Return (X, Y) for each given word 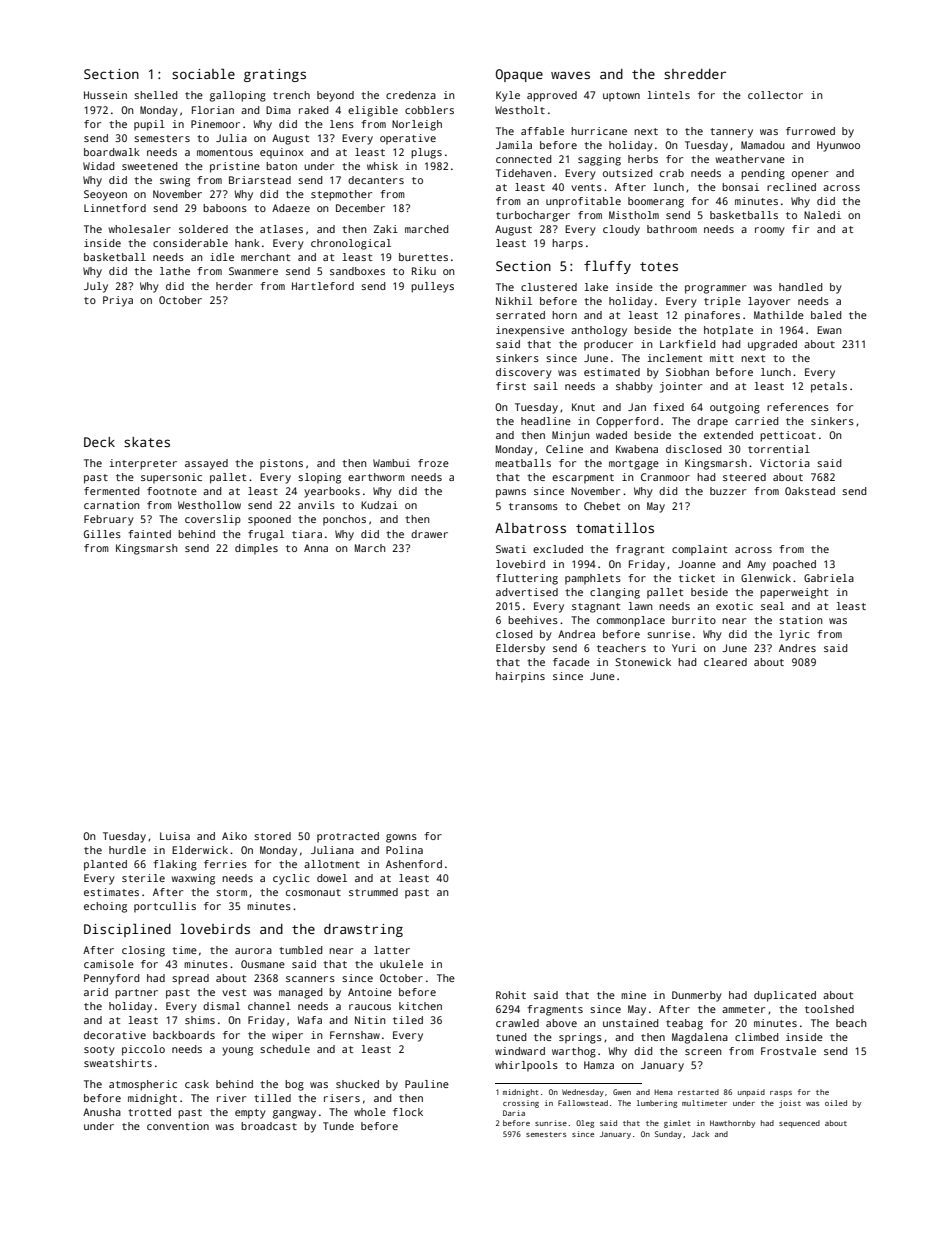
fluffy (607, 267)
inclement (675, 358)
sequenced (799, 1124)
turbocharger (533, 216)
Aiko (234, 836)
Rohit (511, 995)
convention (178, 1126)
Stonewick (643, 662)
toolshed (829, 1009)
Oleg (585, 1124)
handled (800, 287)
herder (234, 286)
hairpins (520, 677)
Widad (98, 166)
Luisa (175, 836)
